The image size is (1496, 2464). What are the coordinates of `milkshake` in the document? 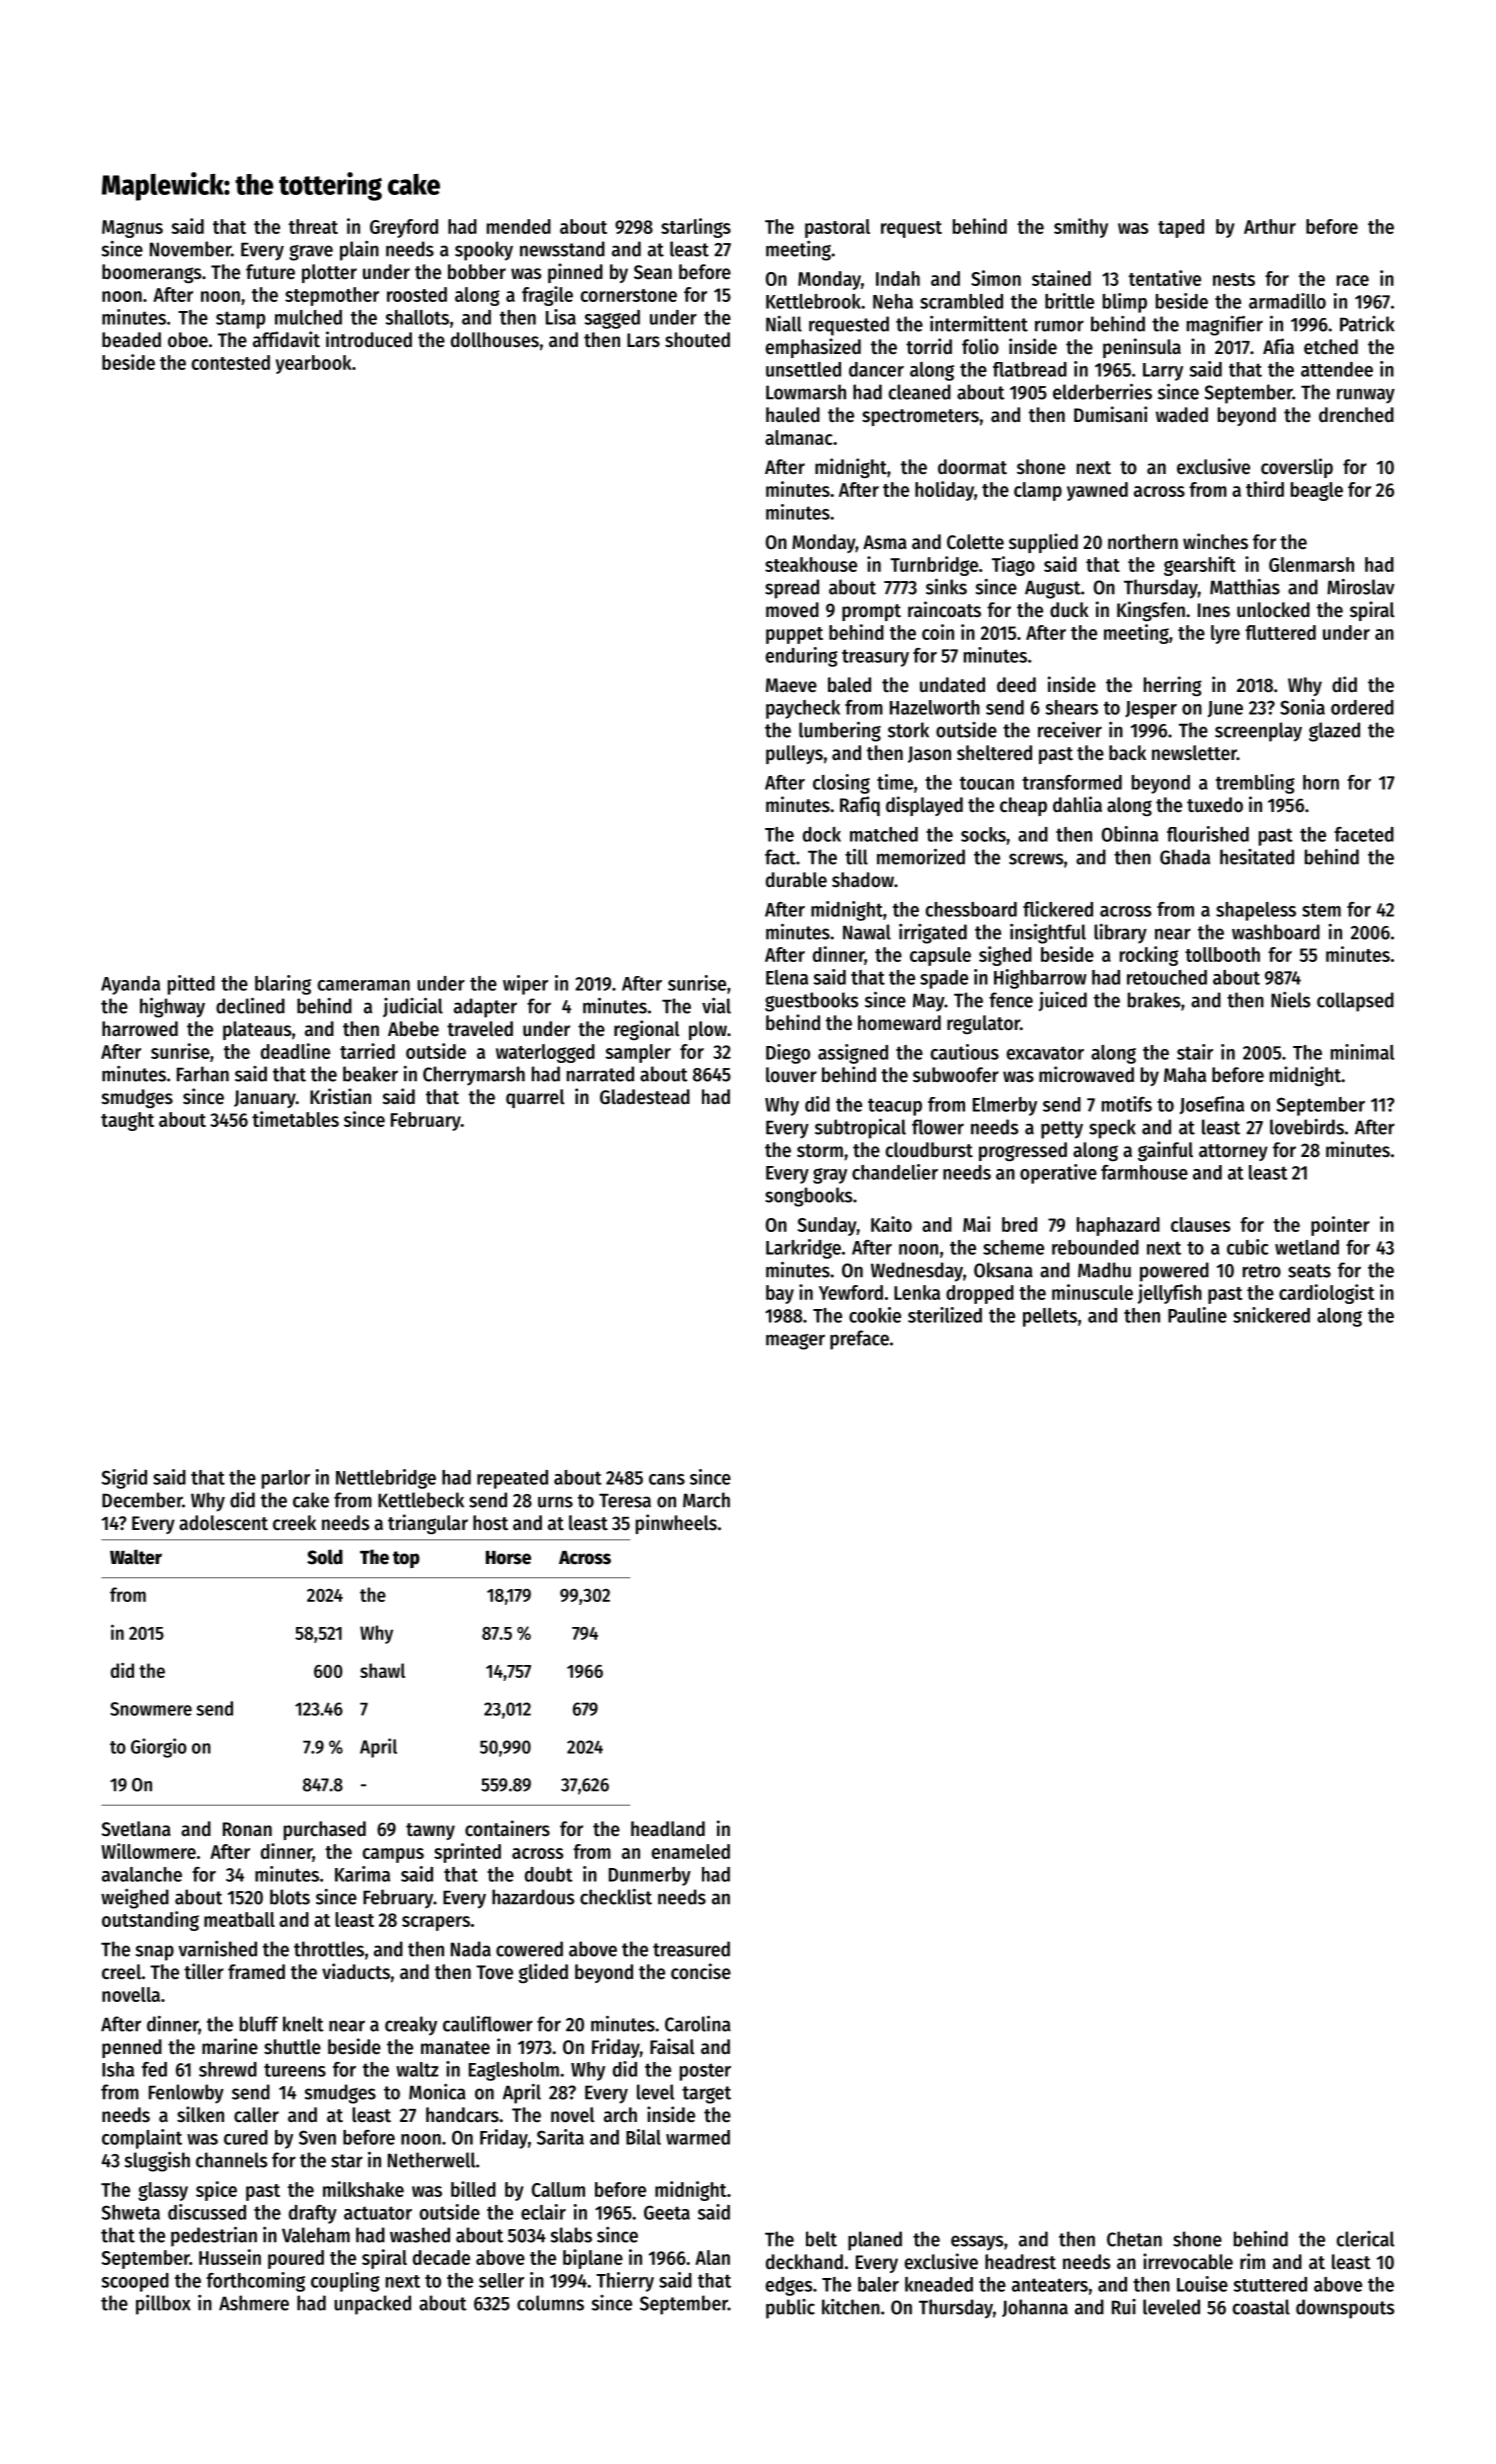 It's located at (363, 2189).
